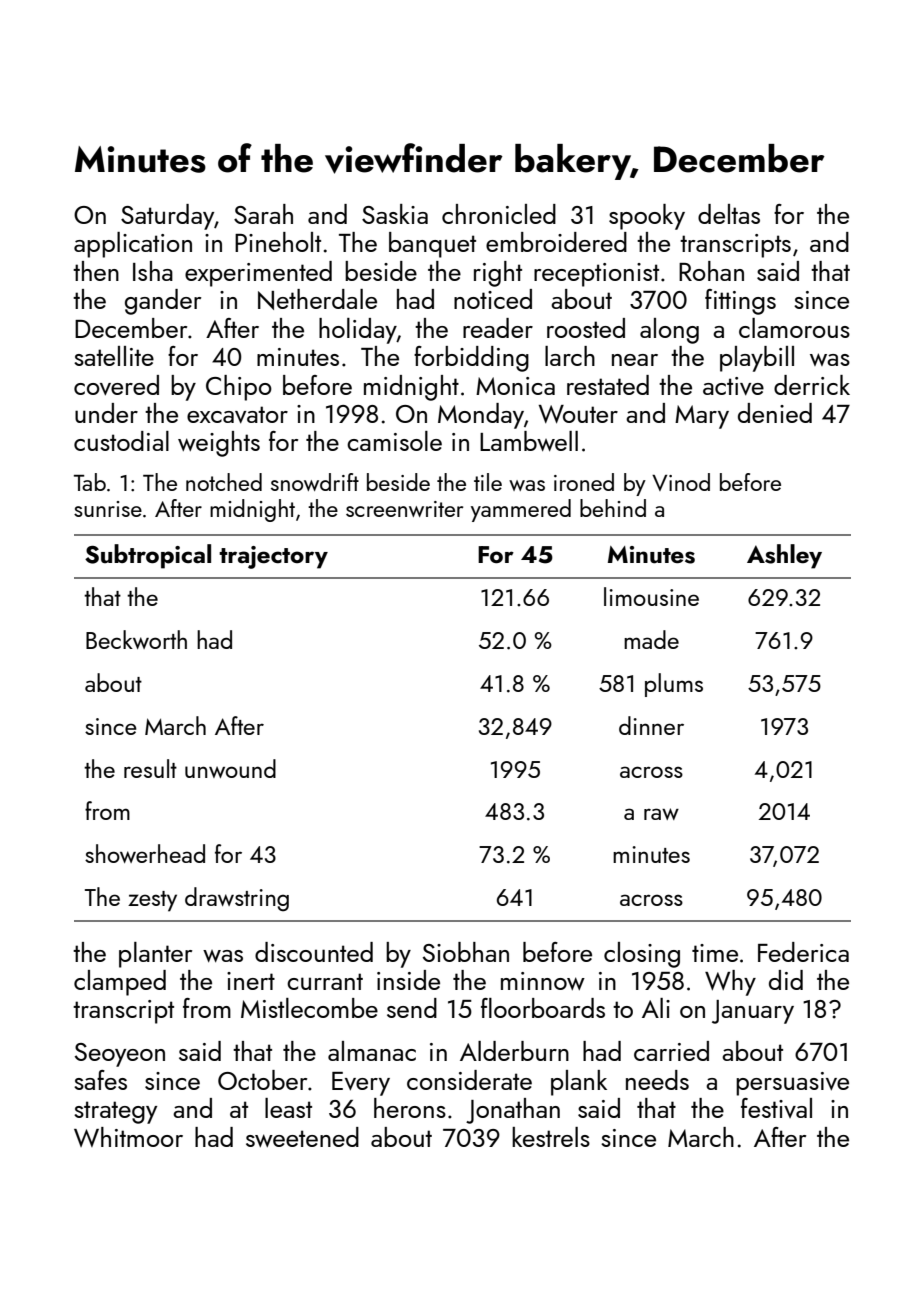  Describe the element at coordinates (230, 768) in the screenshot. I see `unwound` at that location.
